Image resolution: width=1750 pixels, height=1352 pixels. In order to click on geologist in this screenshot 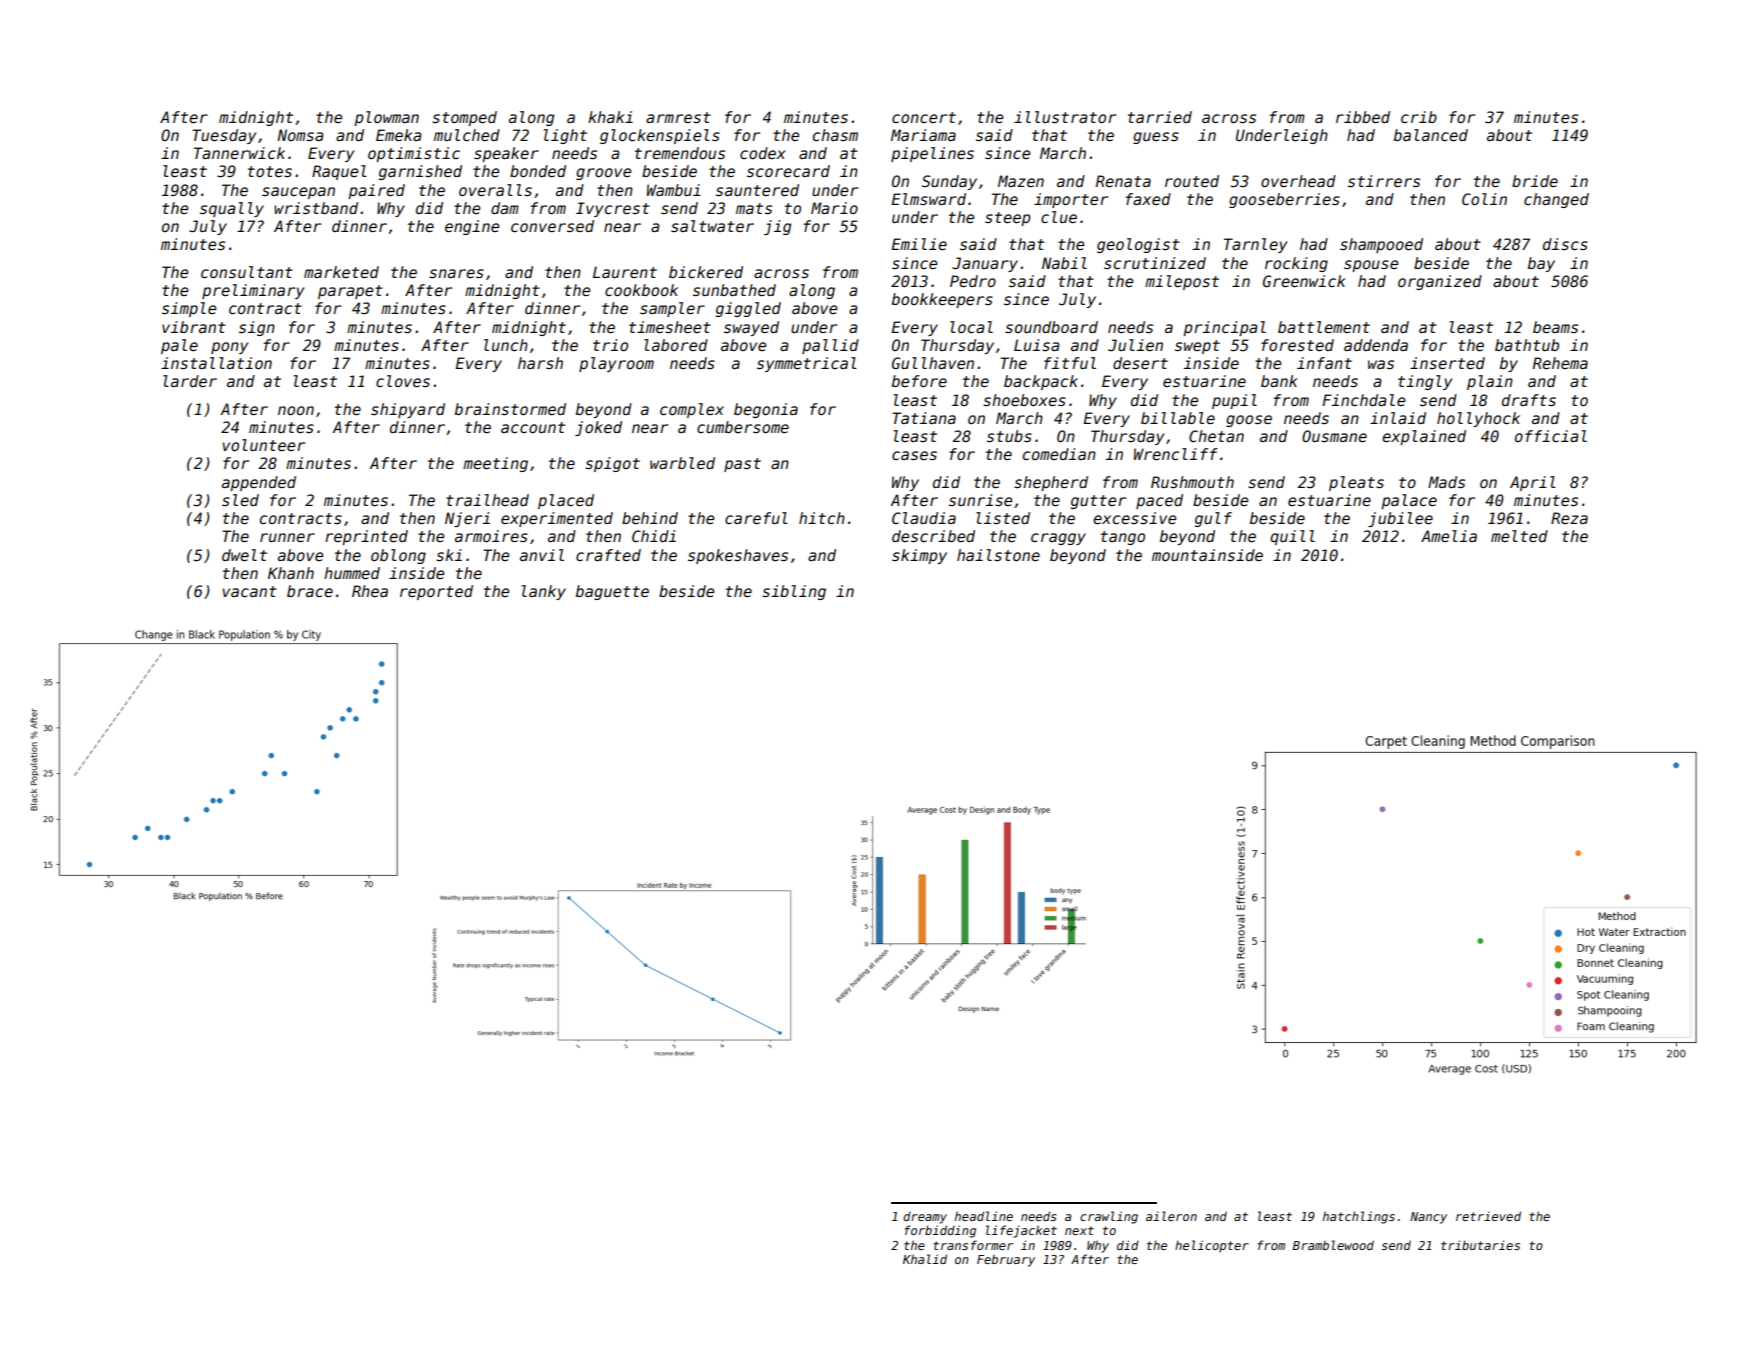, I will do `click(1138, 245)`.
